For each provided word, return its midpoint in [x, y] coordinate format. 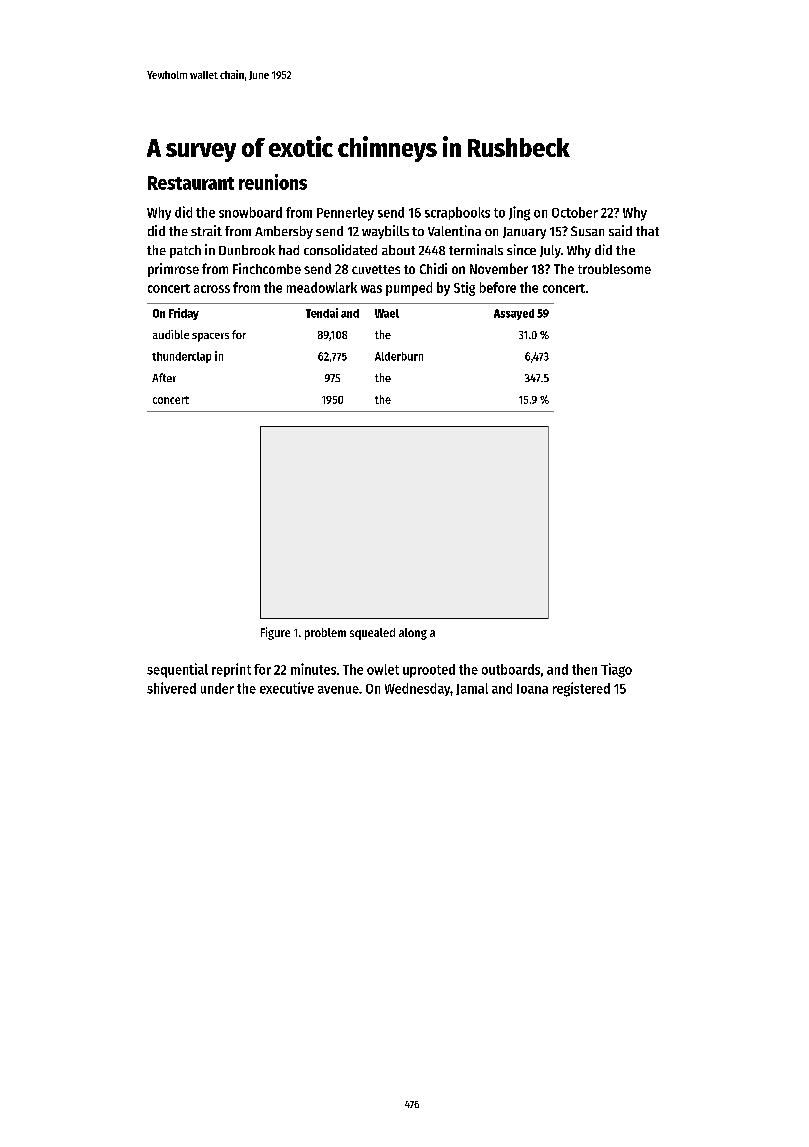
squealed [372, 634]
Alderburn [399, 356]
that [647, 231]
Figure [275, 633]
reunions [273, 182]
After [164, 377]
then [584, 669]
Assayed [514, 314]
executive [287, 688]
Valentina [454, 230]
